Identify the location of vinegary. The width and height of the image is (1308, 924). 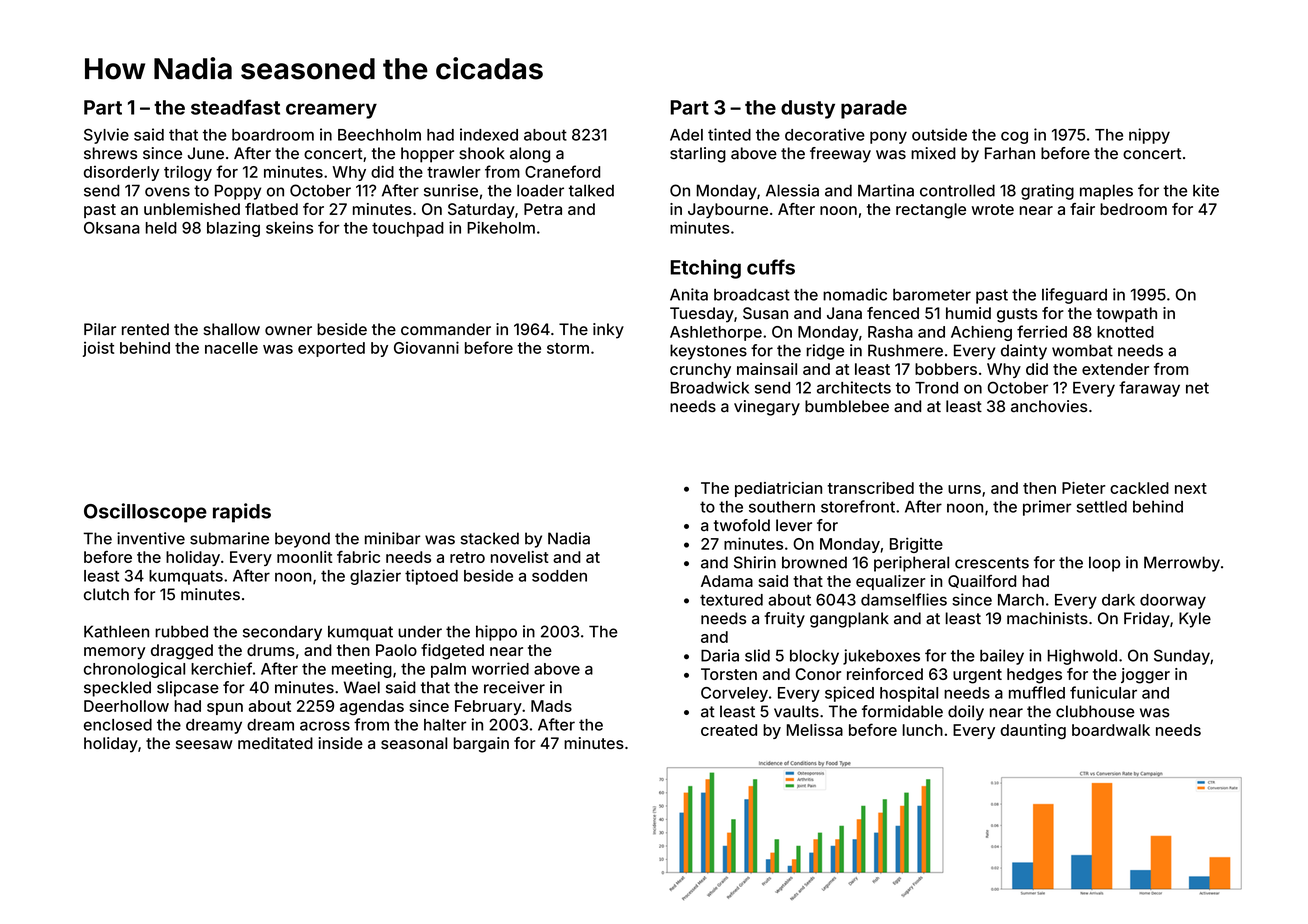
(767, 408).
